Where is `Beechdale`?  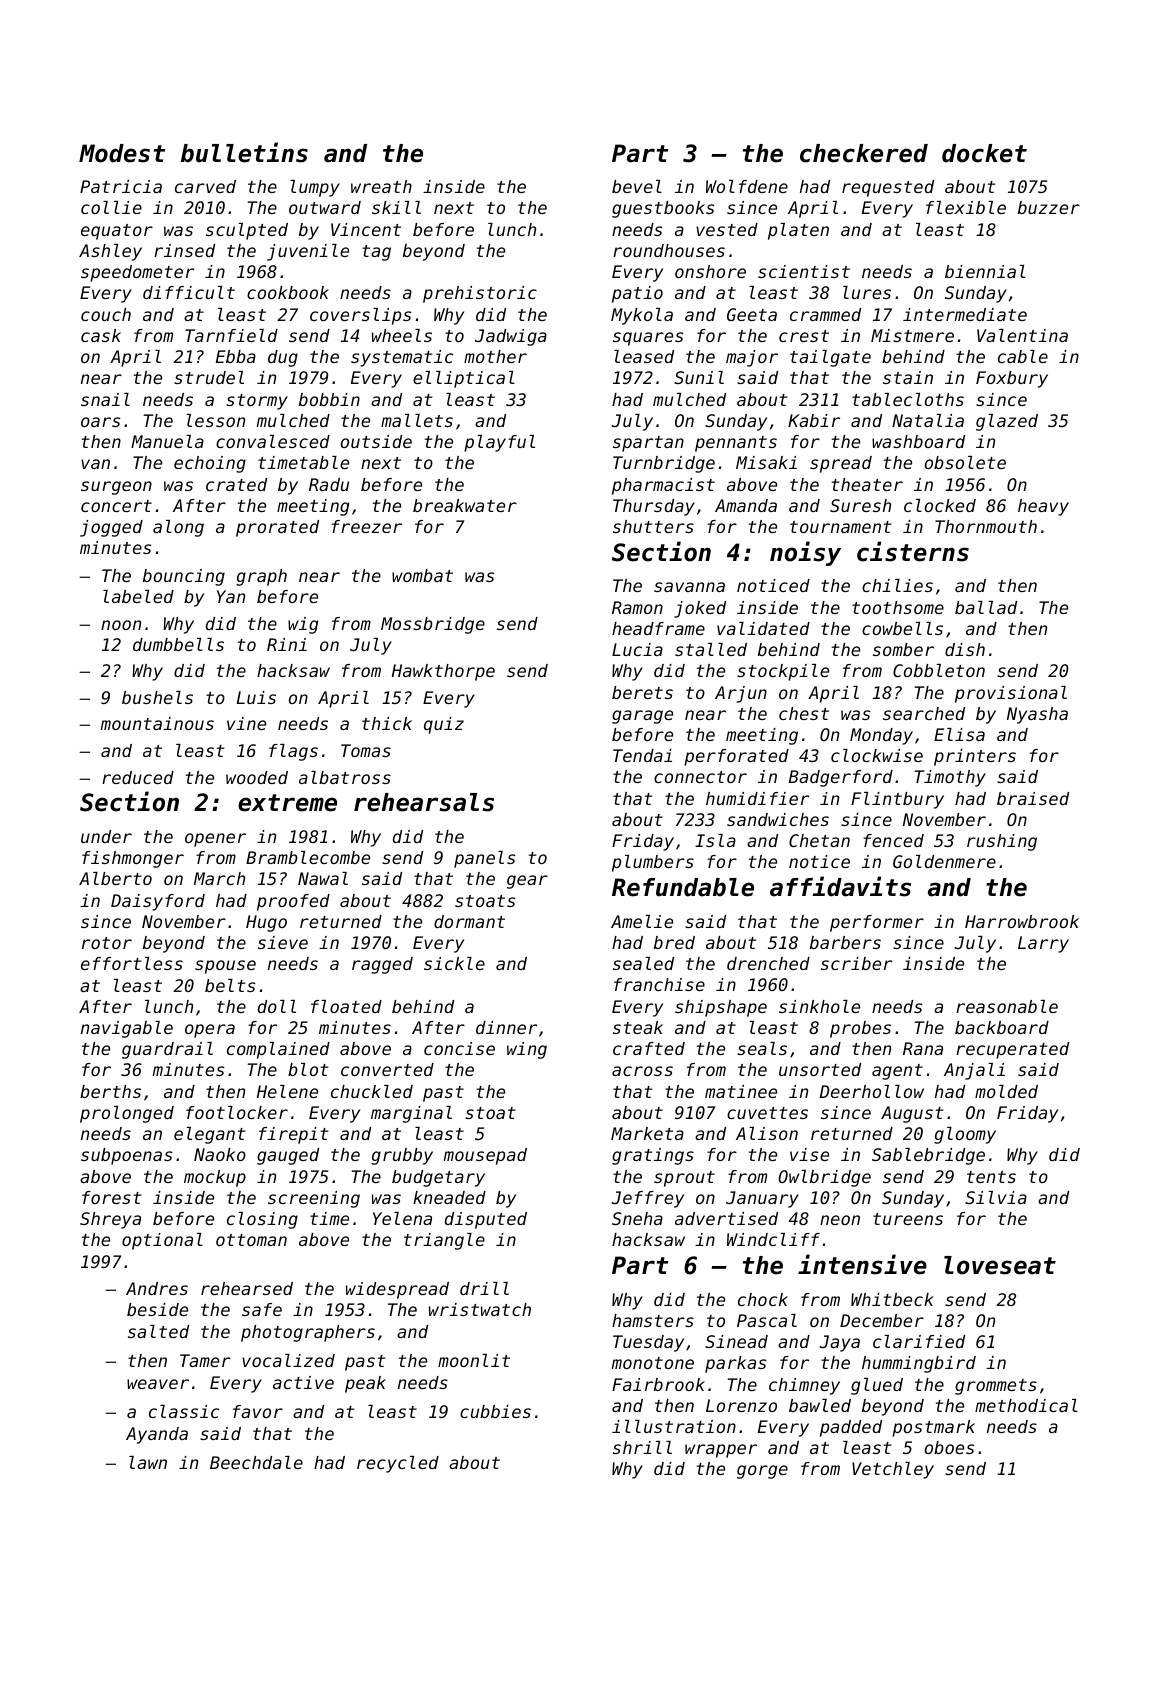
Beechdale is located at coordinates (256, 1462).
